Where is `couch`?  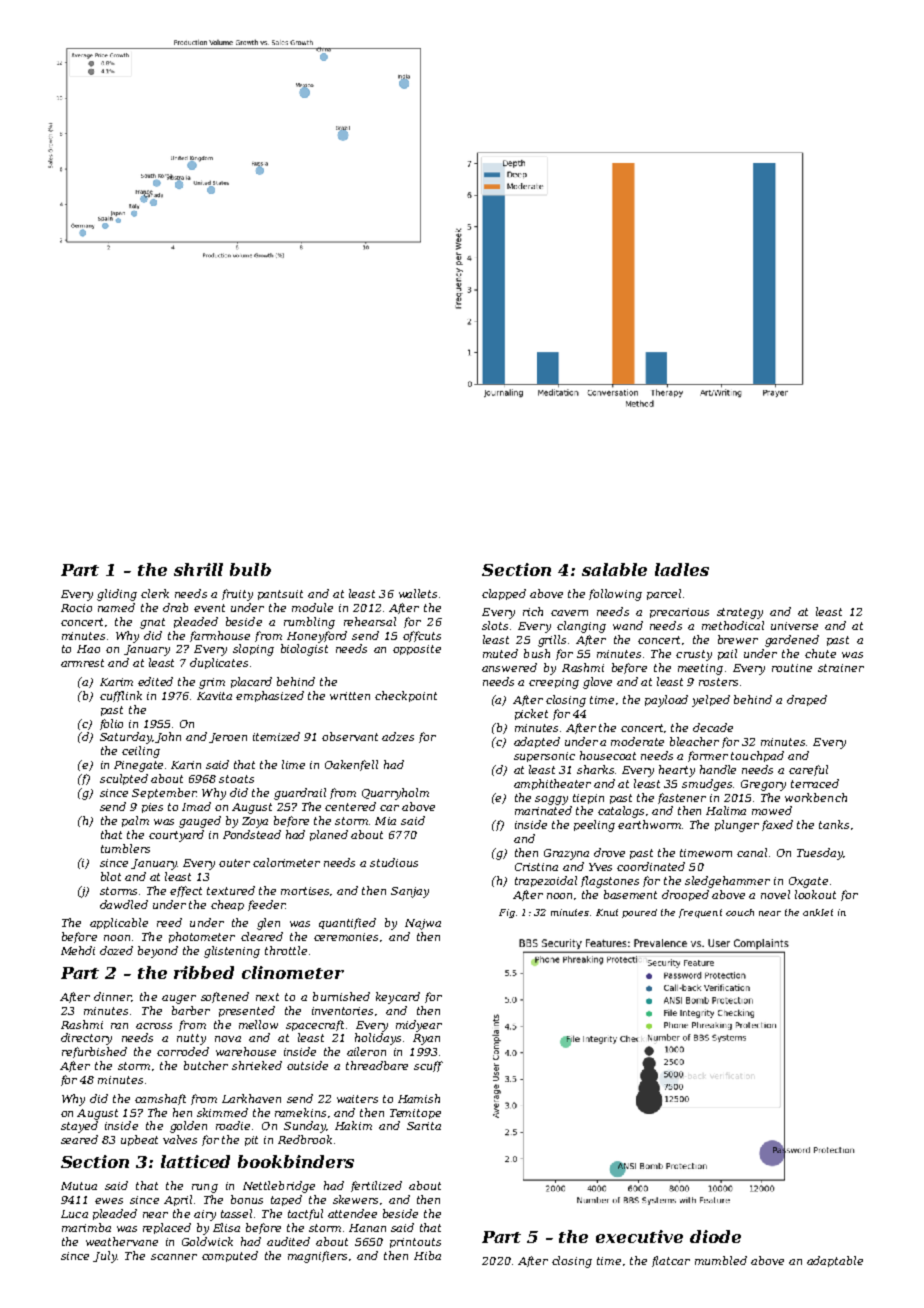
couch is located at coordinates (740, 912).
